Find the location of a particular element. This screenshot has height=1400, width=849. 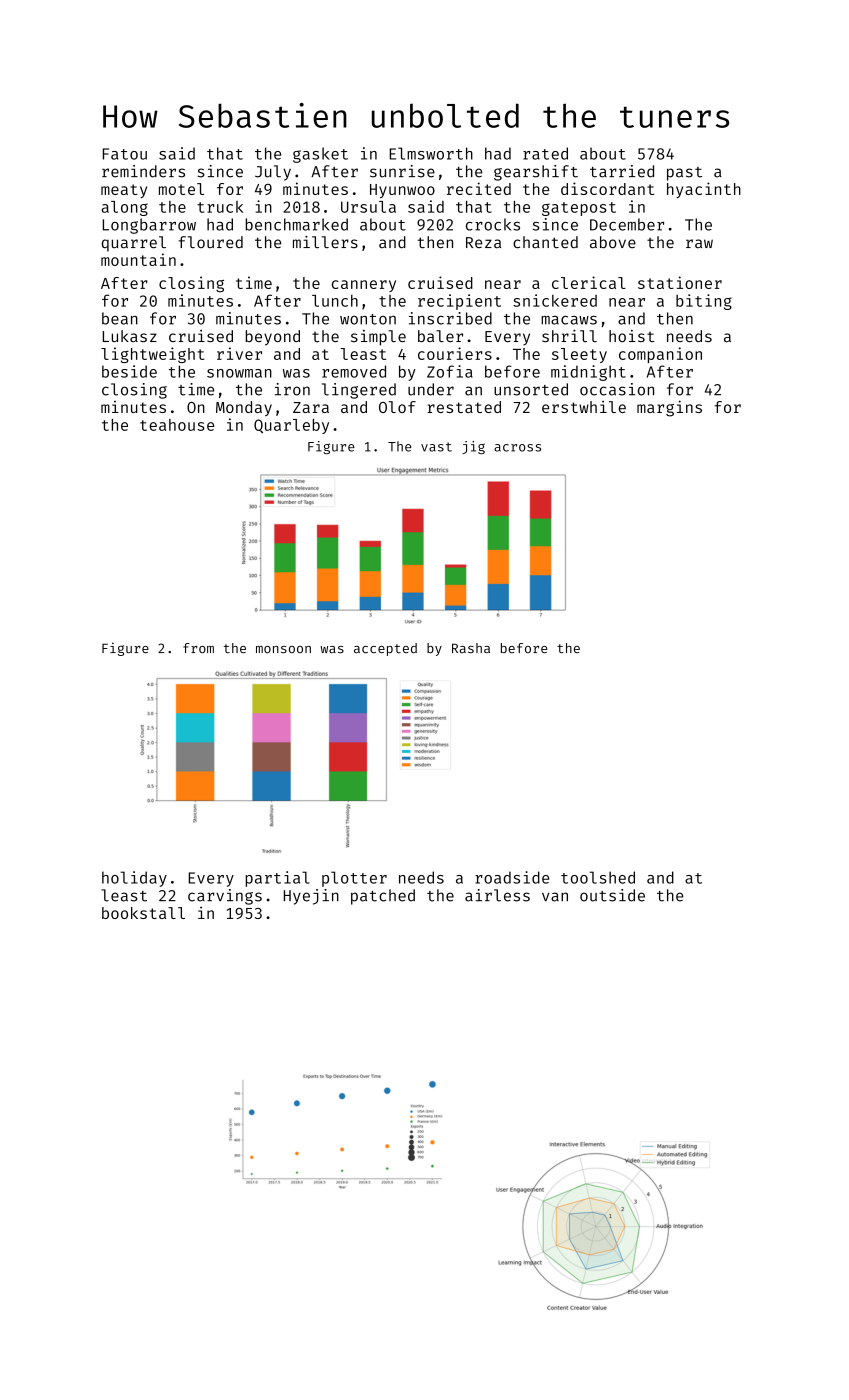

bookstall is located at coordinates (143, 913).
